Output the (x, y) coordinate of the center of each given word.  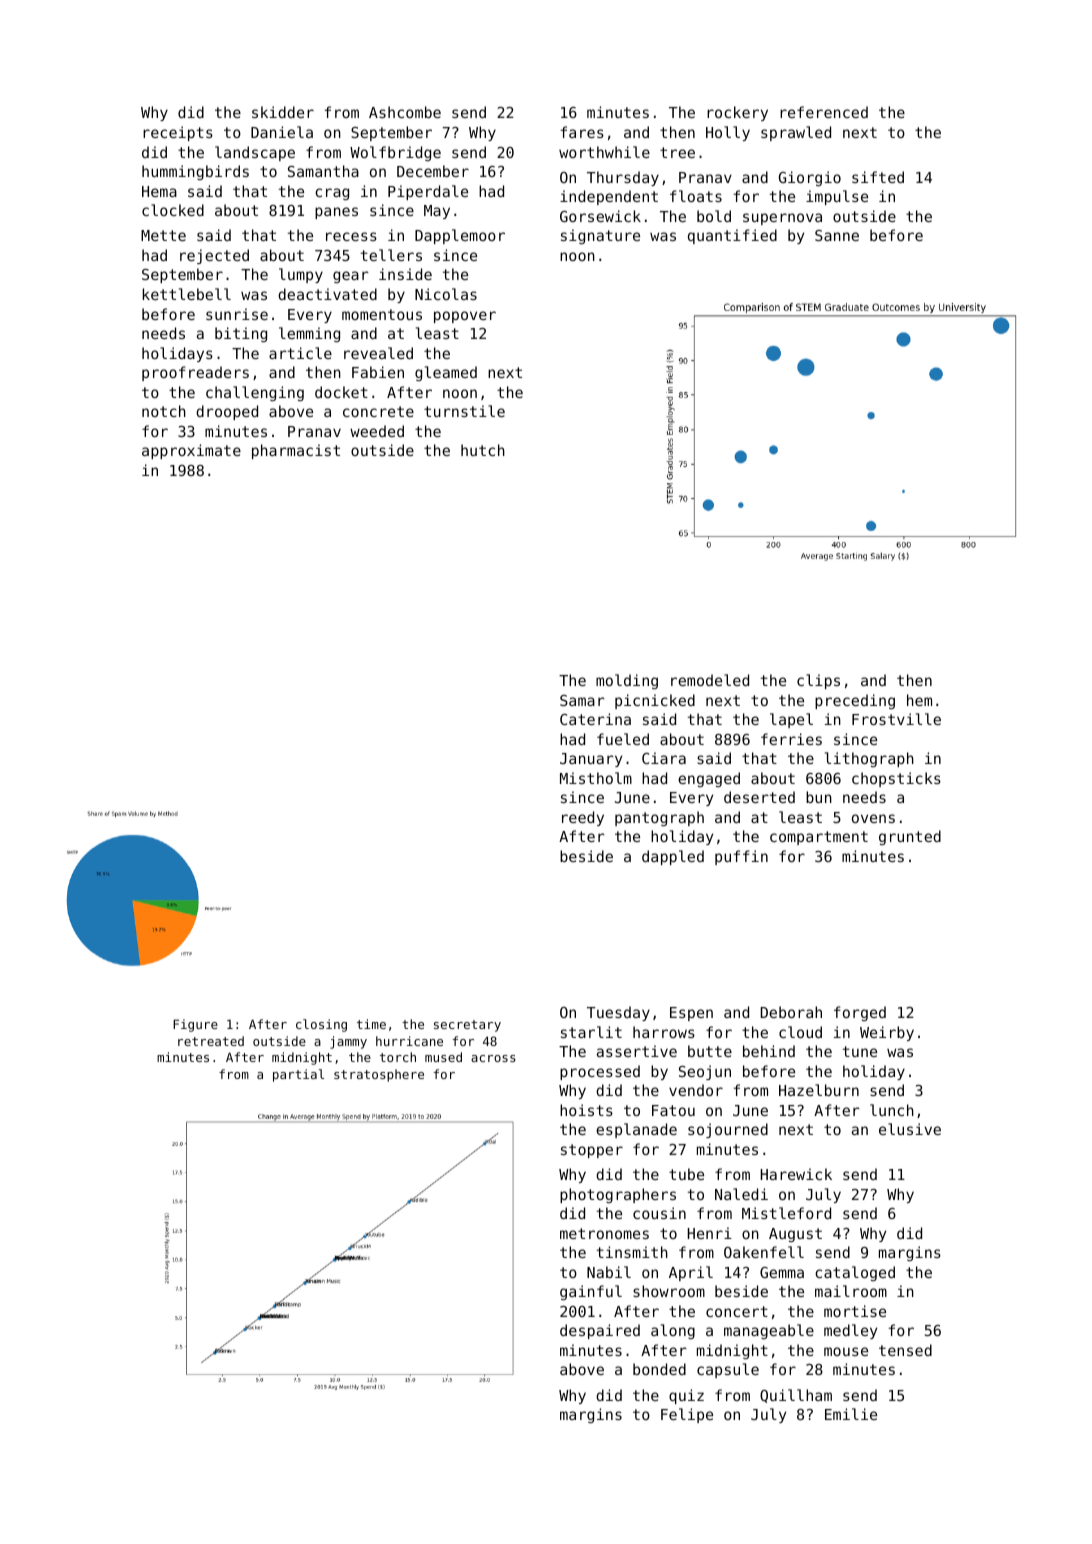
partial (298, 1075)
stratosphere (379, 1075)
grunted (910, 837)
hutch (483, 450)
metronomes (604, 1233)
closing (321, 1025)
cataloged (855, 1273)
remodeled (710, 680)
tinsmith (632, 1252)
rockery (737, 113)
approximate (191, 451)
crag (332, 194)
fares (582, 132)
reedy (583, 818)
